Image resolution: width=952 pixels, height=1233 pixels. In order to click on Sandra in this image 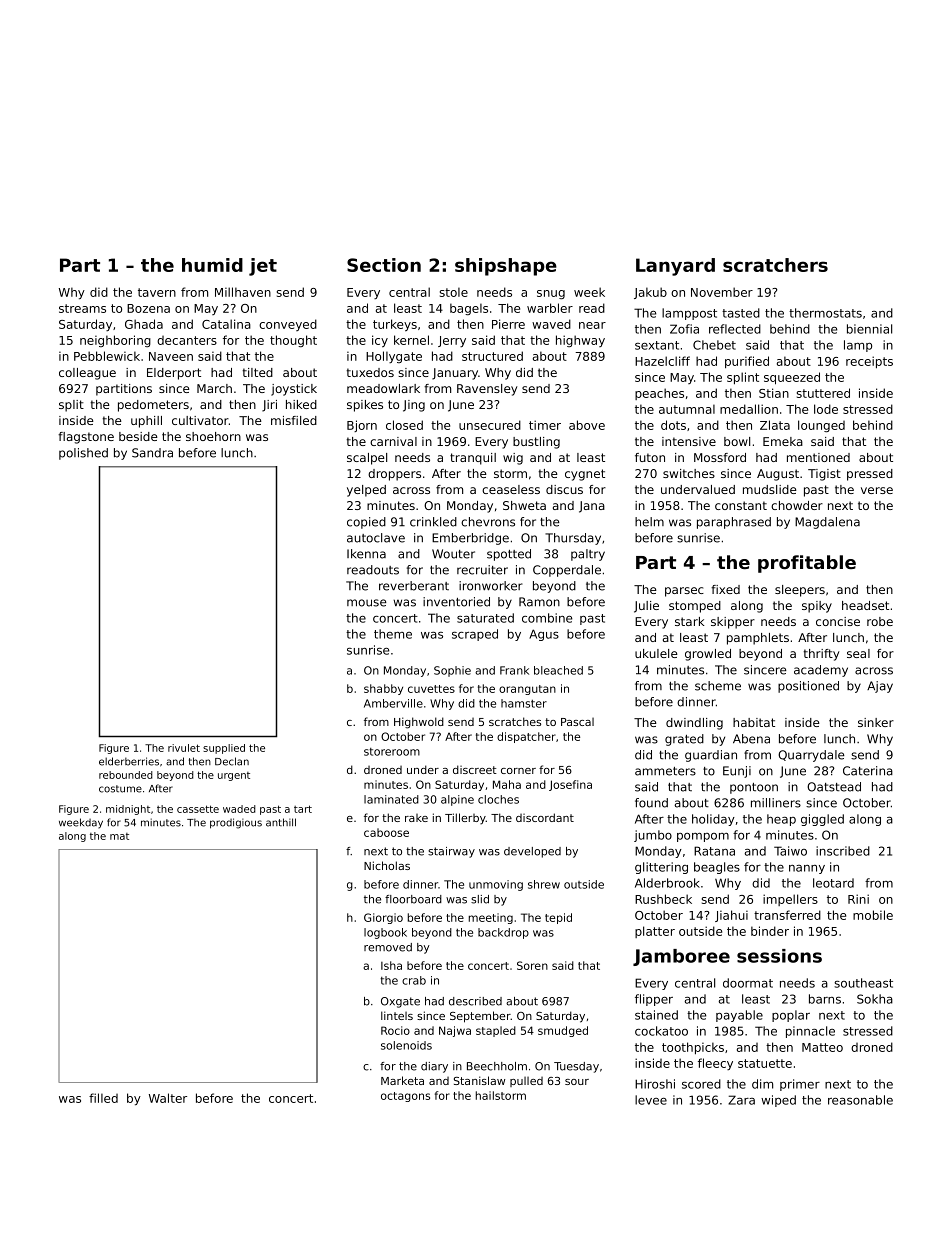, I will do `click(152, 453)`.
